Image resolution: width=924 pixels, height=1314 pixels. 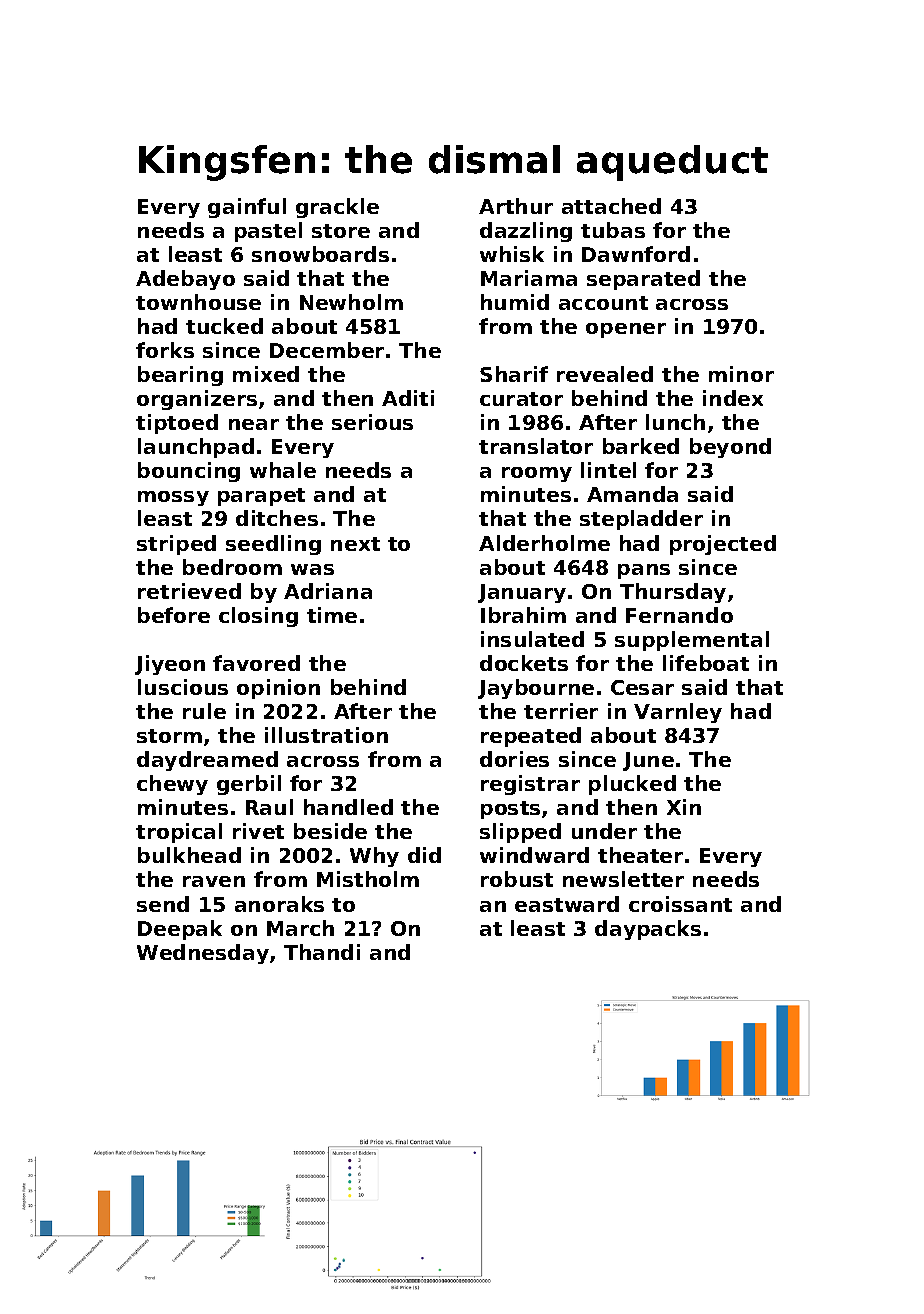 I want to click on stepladder, so click(x=641, y=520).
